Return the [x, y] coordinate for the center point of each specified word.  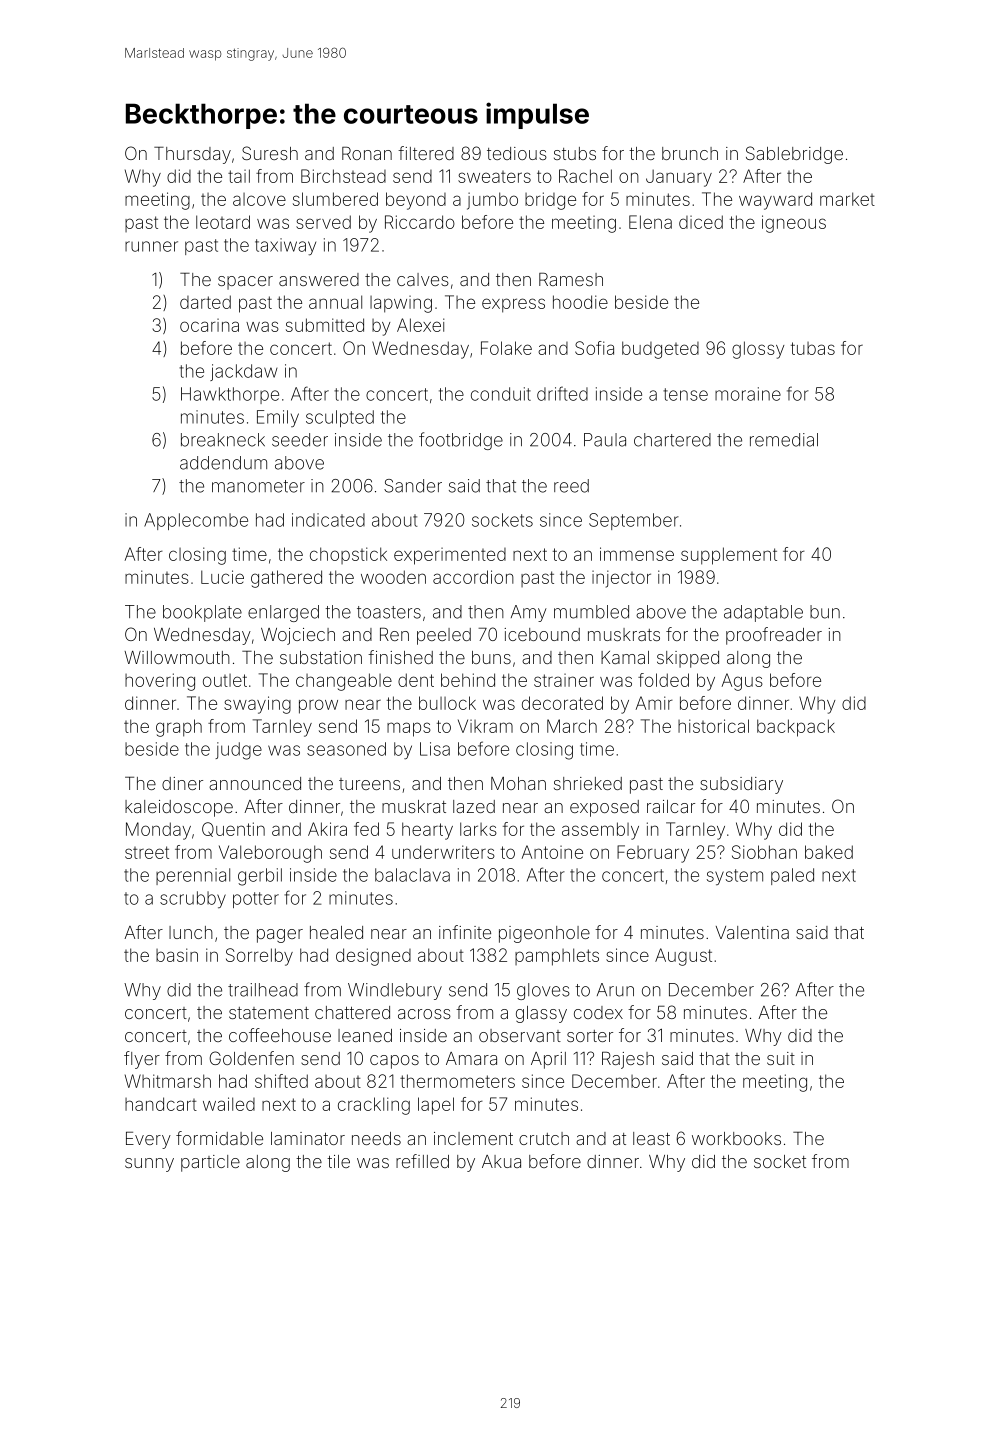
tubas [813, 348]
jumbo [492, 201]
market [847, 199]
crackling [374, 1106]
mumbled [591, 612]
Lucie [222, 577]
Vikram [485, 726]
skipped [688, 659]
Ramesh [571, 279]
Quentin [233, 829]
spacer [245, 283]
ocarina [209, 325]
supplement [729, 556]
